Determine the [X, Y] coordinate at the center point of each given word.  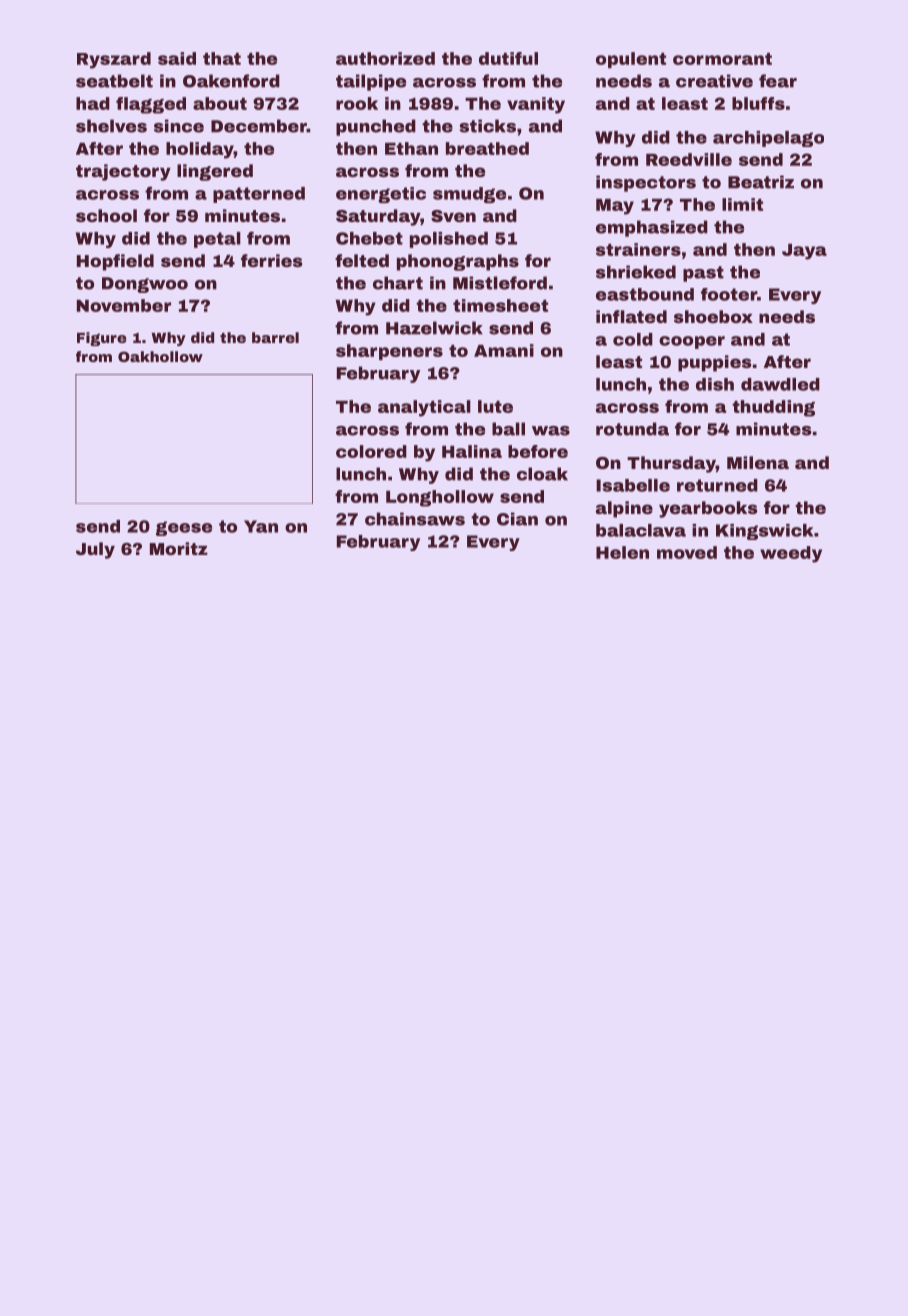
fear [778, 81]
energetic [381, 195]
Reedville [689, 159]
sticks [487, 126]
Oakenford [231, 81]
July [95, 550]
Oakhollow [160, 356]
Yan [261, 526]
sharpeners [389, 352]
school [106, 215]
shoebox [713, 316]
